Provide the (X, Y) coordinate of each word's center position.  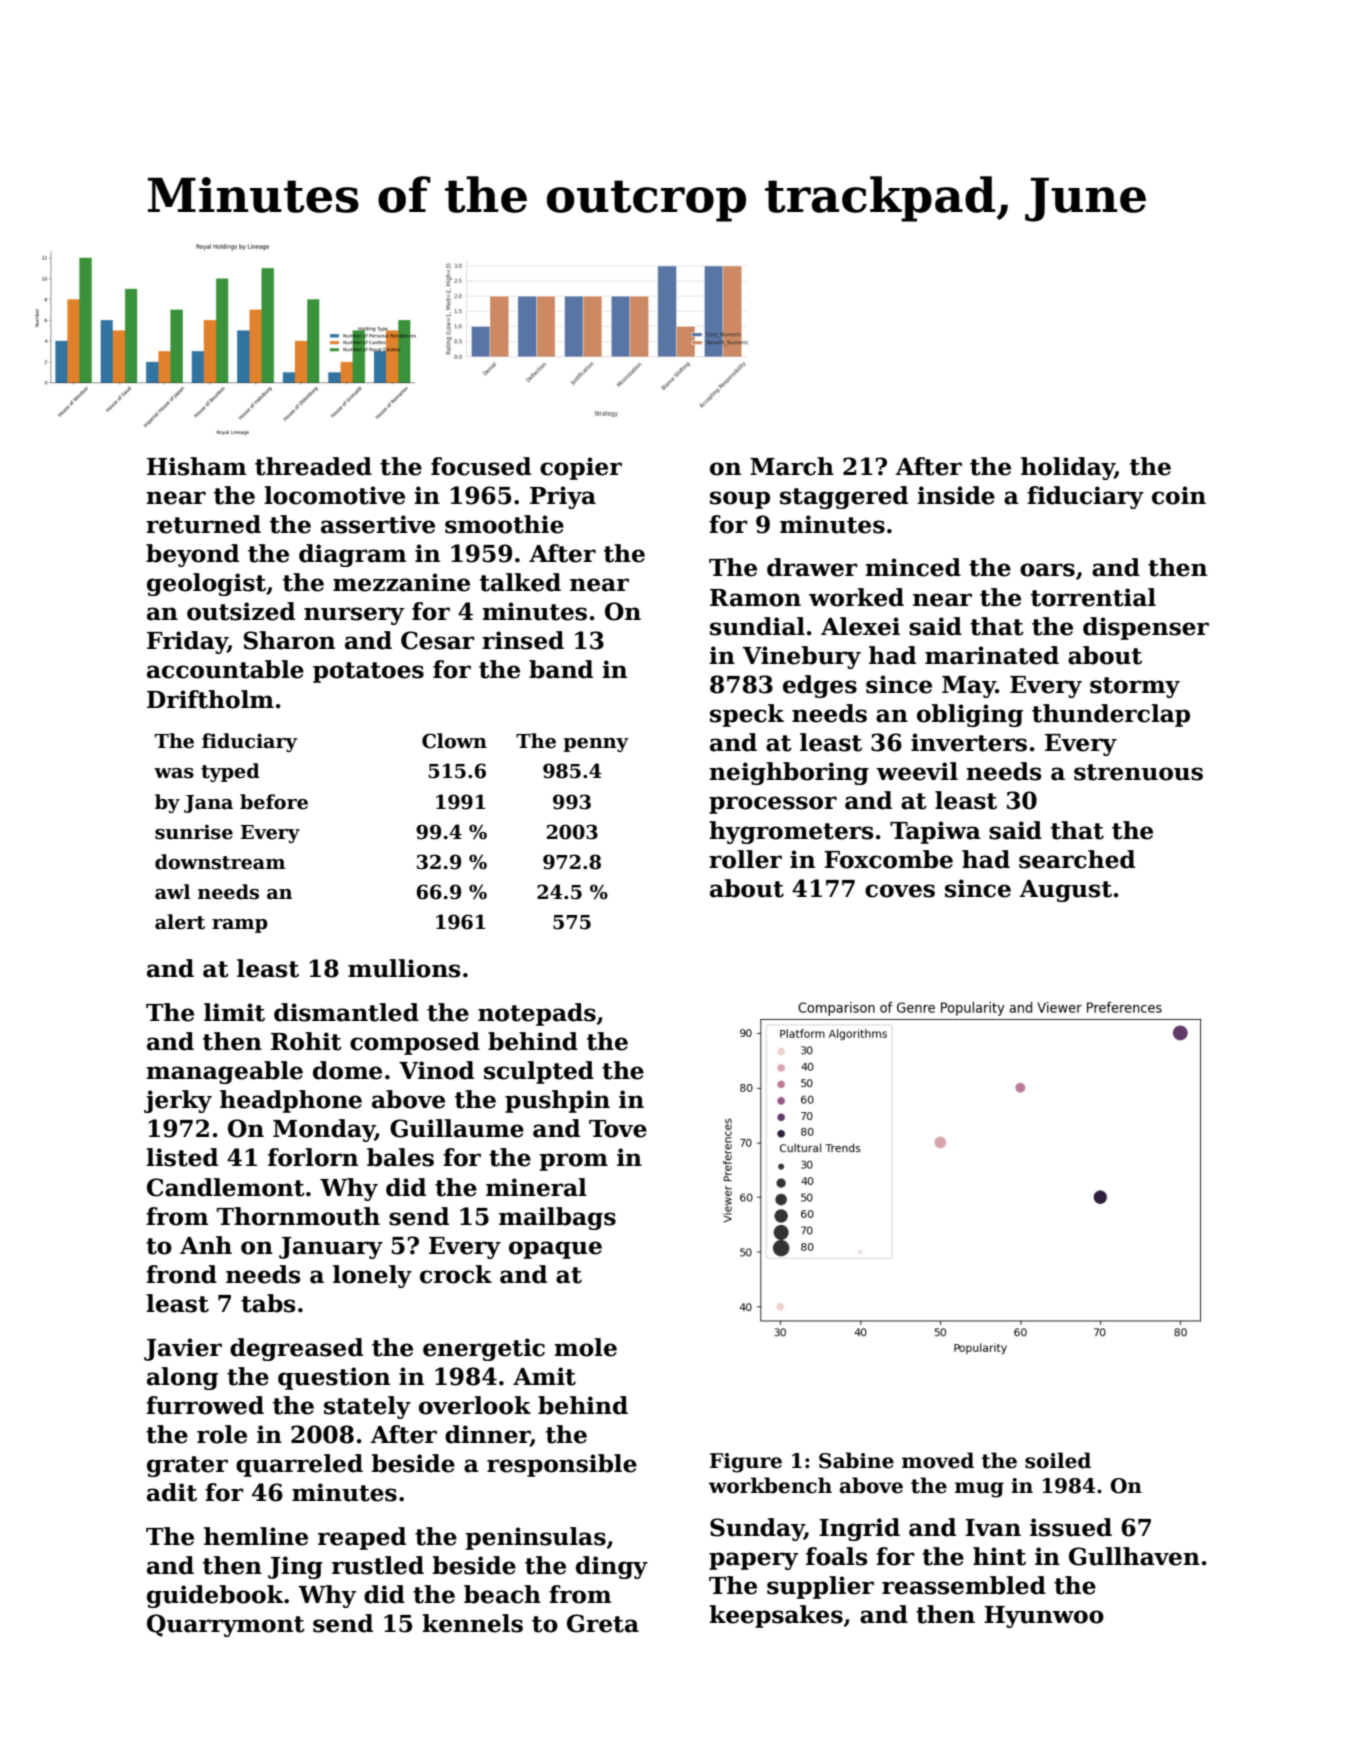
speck (747, 715)
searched (1077, 859)
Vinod (436, 1070)
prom (574, 1162)
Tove (618, 1129)
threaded (313, 466)
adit (172, 1492)
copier (581, 468)
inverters (969, 742)
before (274, 802)
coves (900, 891)
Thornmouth (298, 1216)
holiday (1068, 468)
